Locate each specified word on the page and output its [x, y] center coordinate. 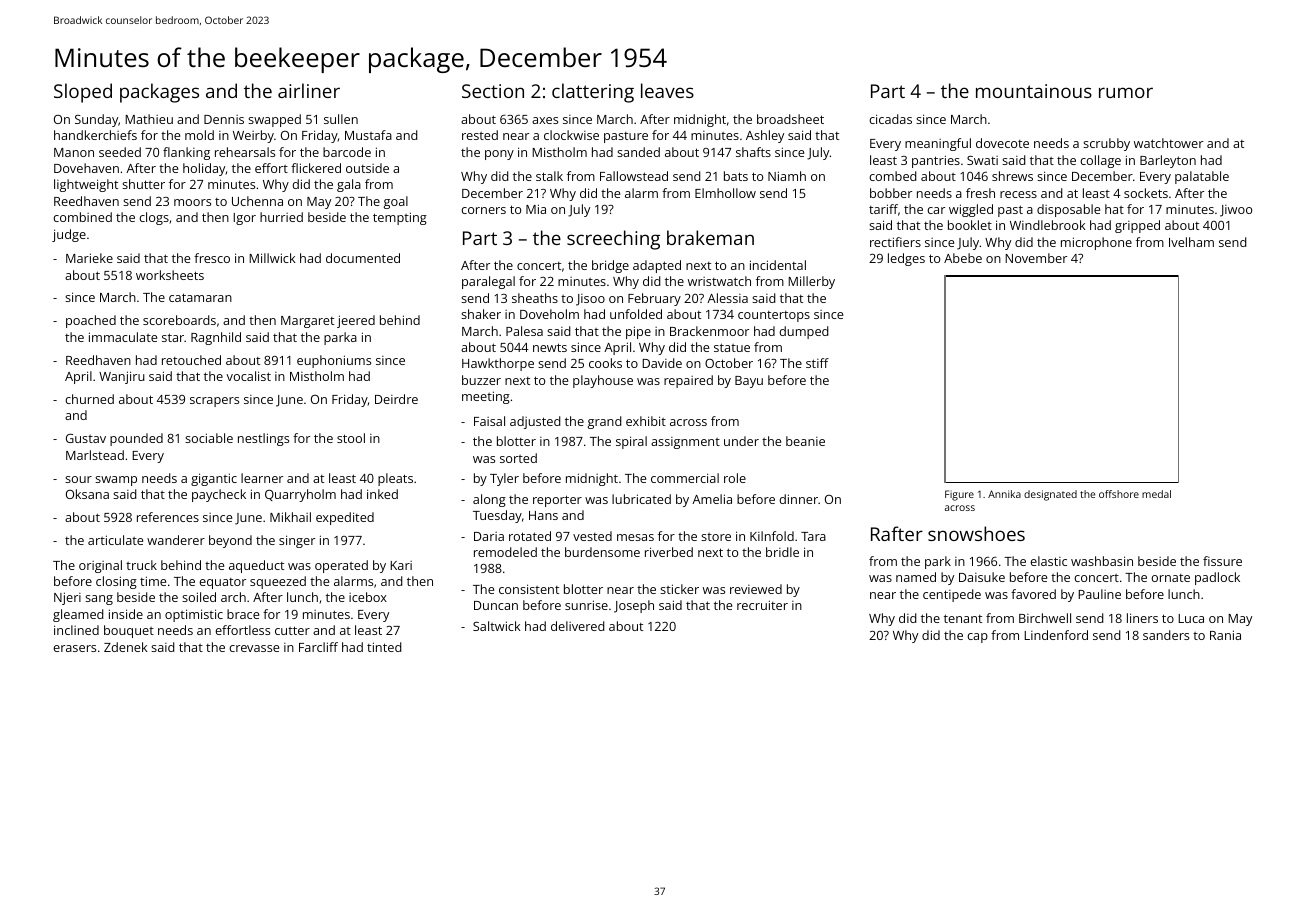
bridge [610, 266]
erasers [74, 648]
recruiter [762, 605]
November [1036, 258]
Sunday [96, 120]
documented [363, 258]
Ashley [765, 136]
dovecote [1002, 143]
